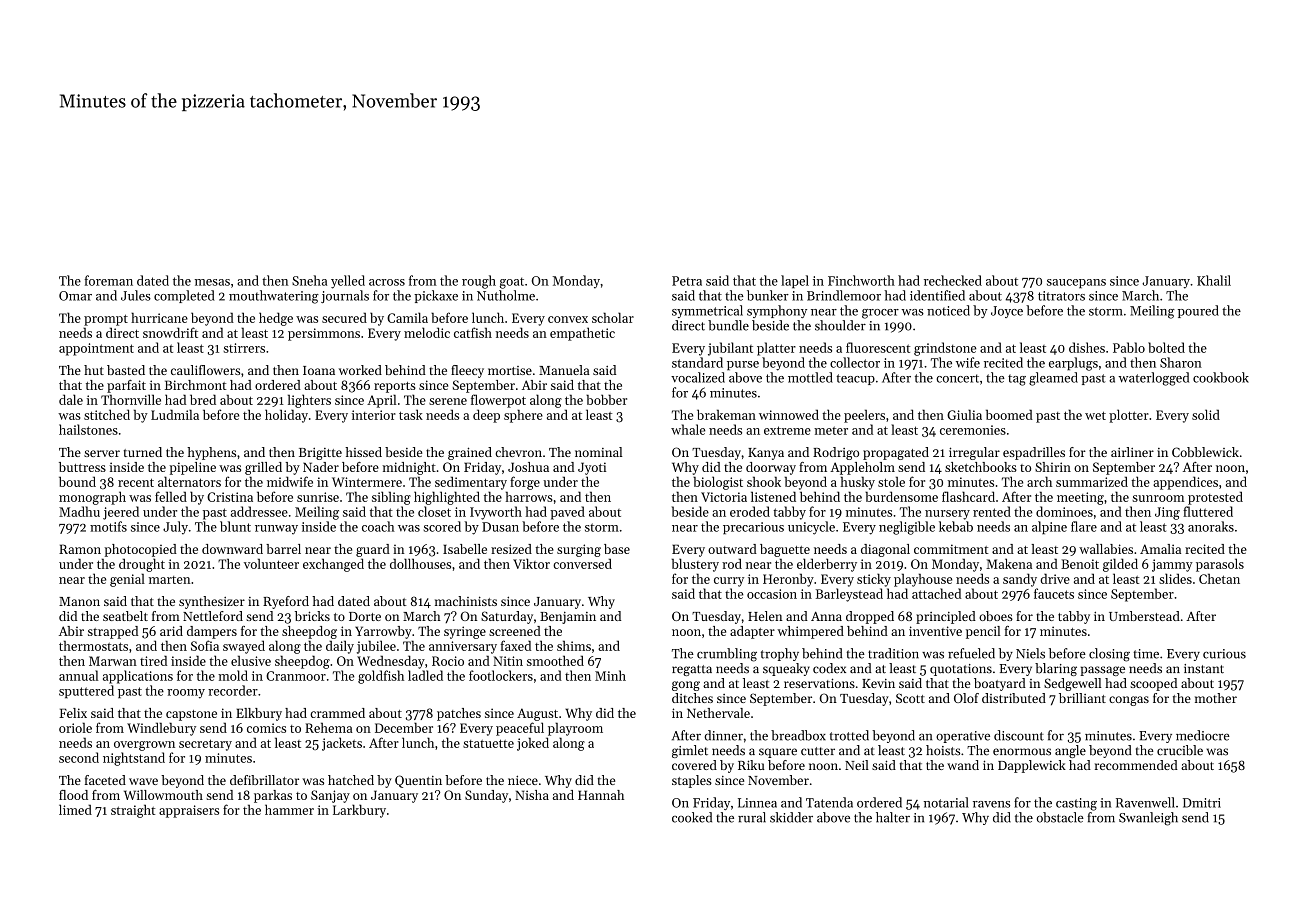  What do you see at coordinates (896, 453) in the document?
I see `propagated` at bounding box center [896, 453].
